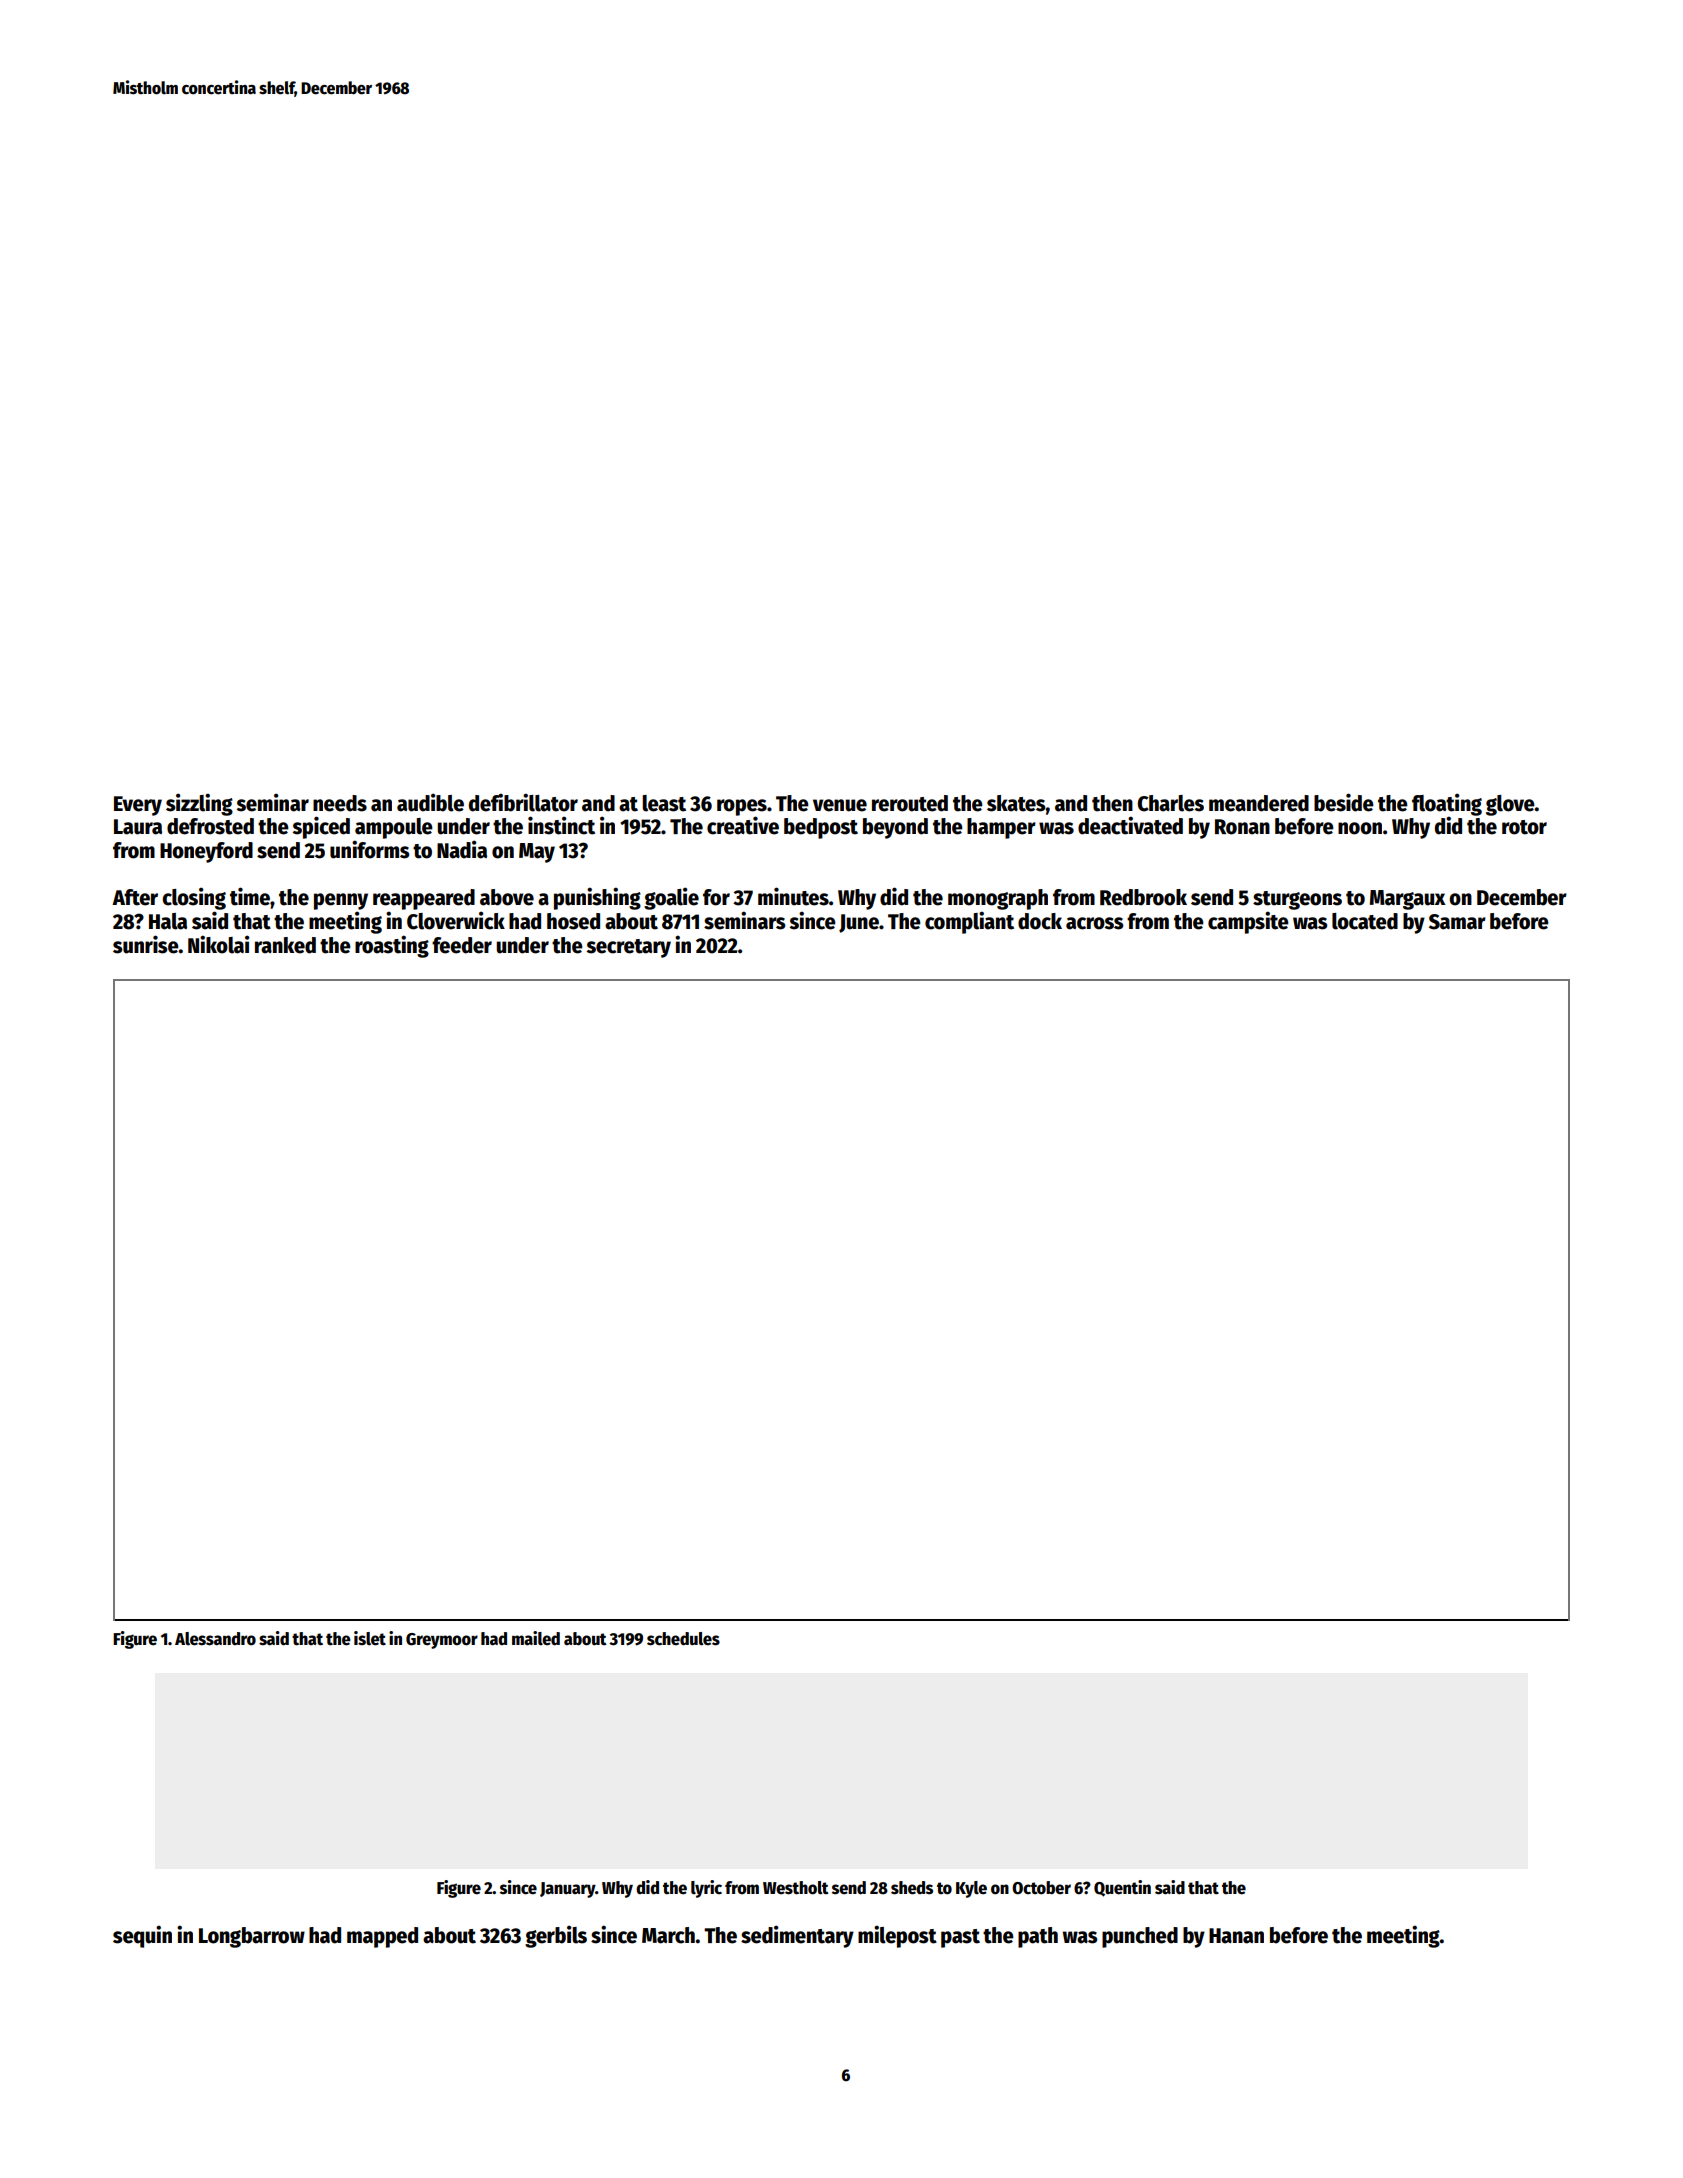  Describe the element at coordinates (1122, 1888) in the screenshot. I see `Quentin` at that location.
